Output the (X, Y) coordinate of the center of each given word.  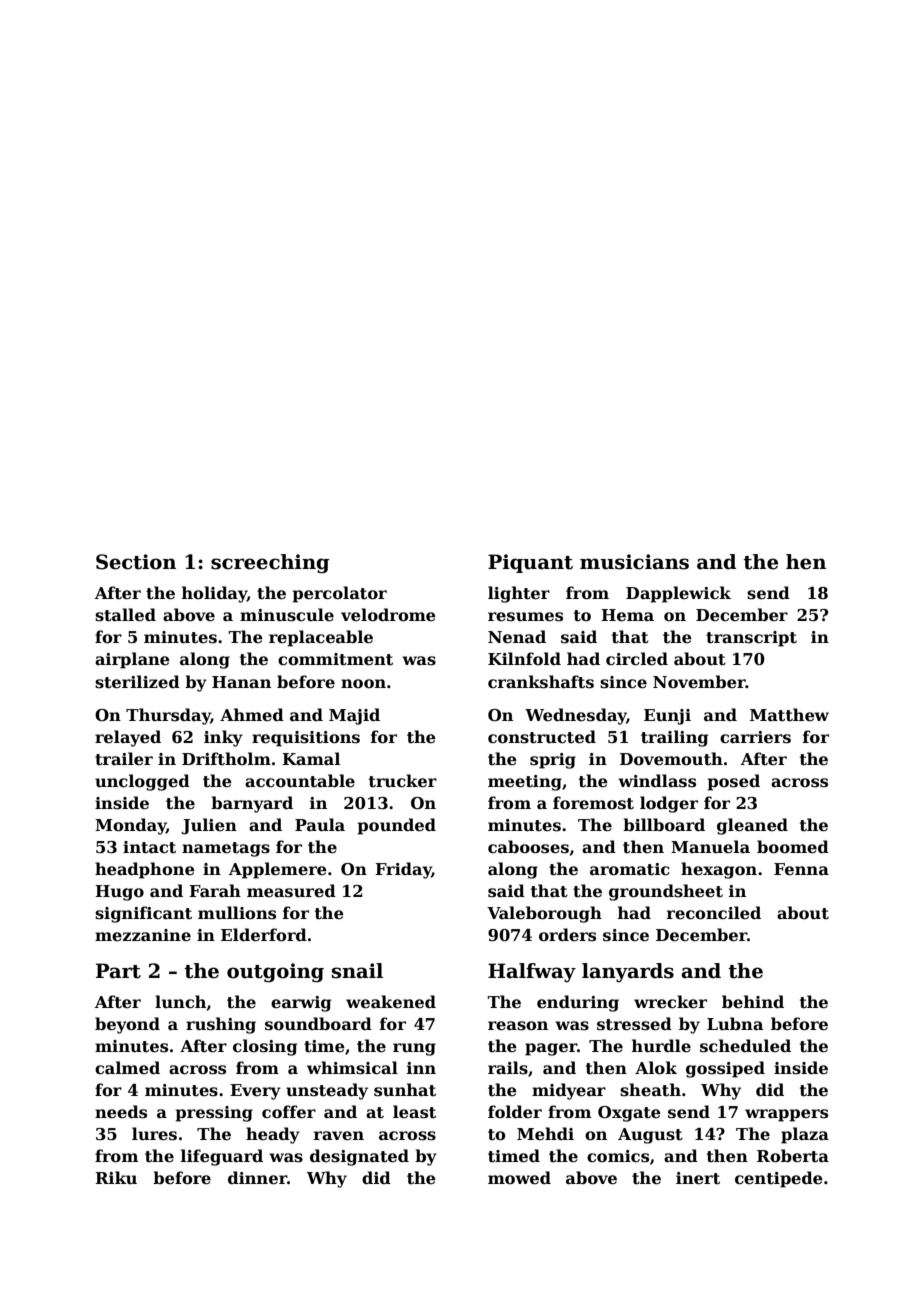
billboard (664, 825)
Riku (116, 1177)
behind (753, 1002)
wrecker (670, 1002)
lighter (519, 594)
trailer (124, 759)
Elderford (264, 935)
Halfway (532, 973)
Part (118, 971)
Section (136, 562)
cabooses (528, 847)
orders (567, 935)
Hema (627, 615)
